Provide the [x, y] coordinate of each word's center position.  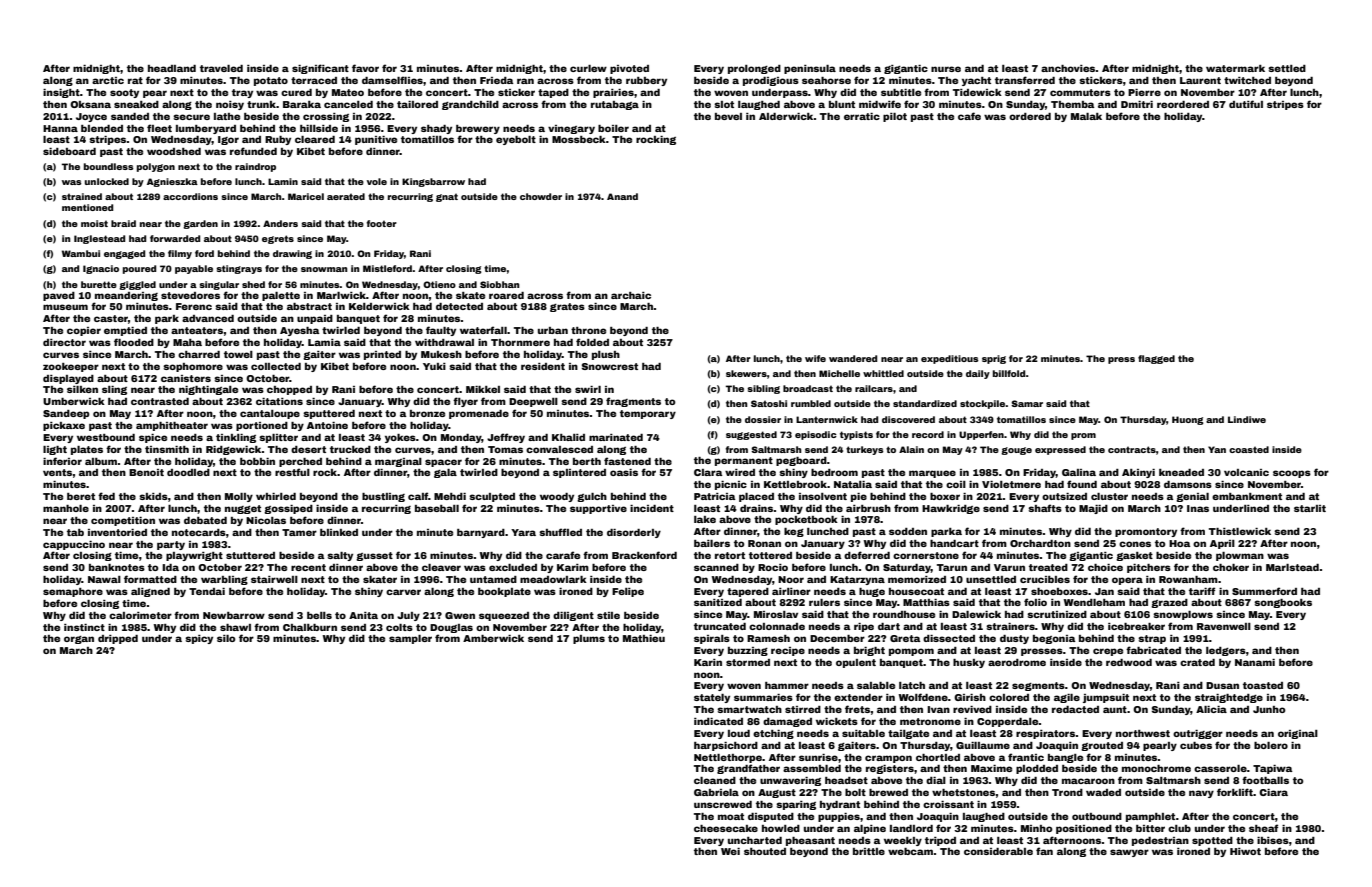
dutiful [1246, 104]
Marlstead [1292, 567]
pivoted [629, 69]
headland [172, 68]
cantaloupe [270, 414]
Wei [730, 851]
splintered [579, 473]
